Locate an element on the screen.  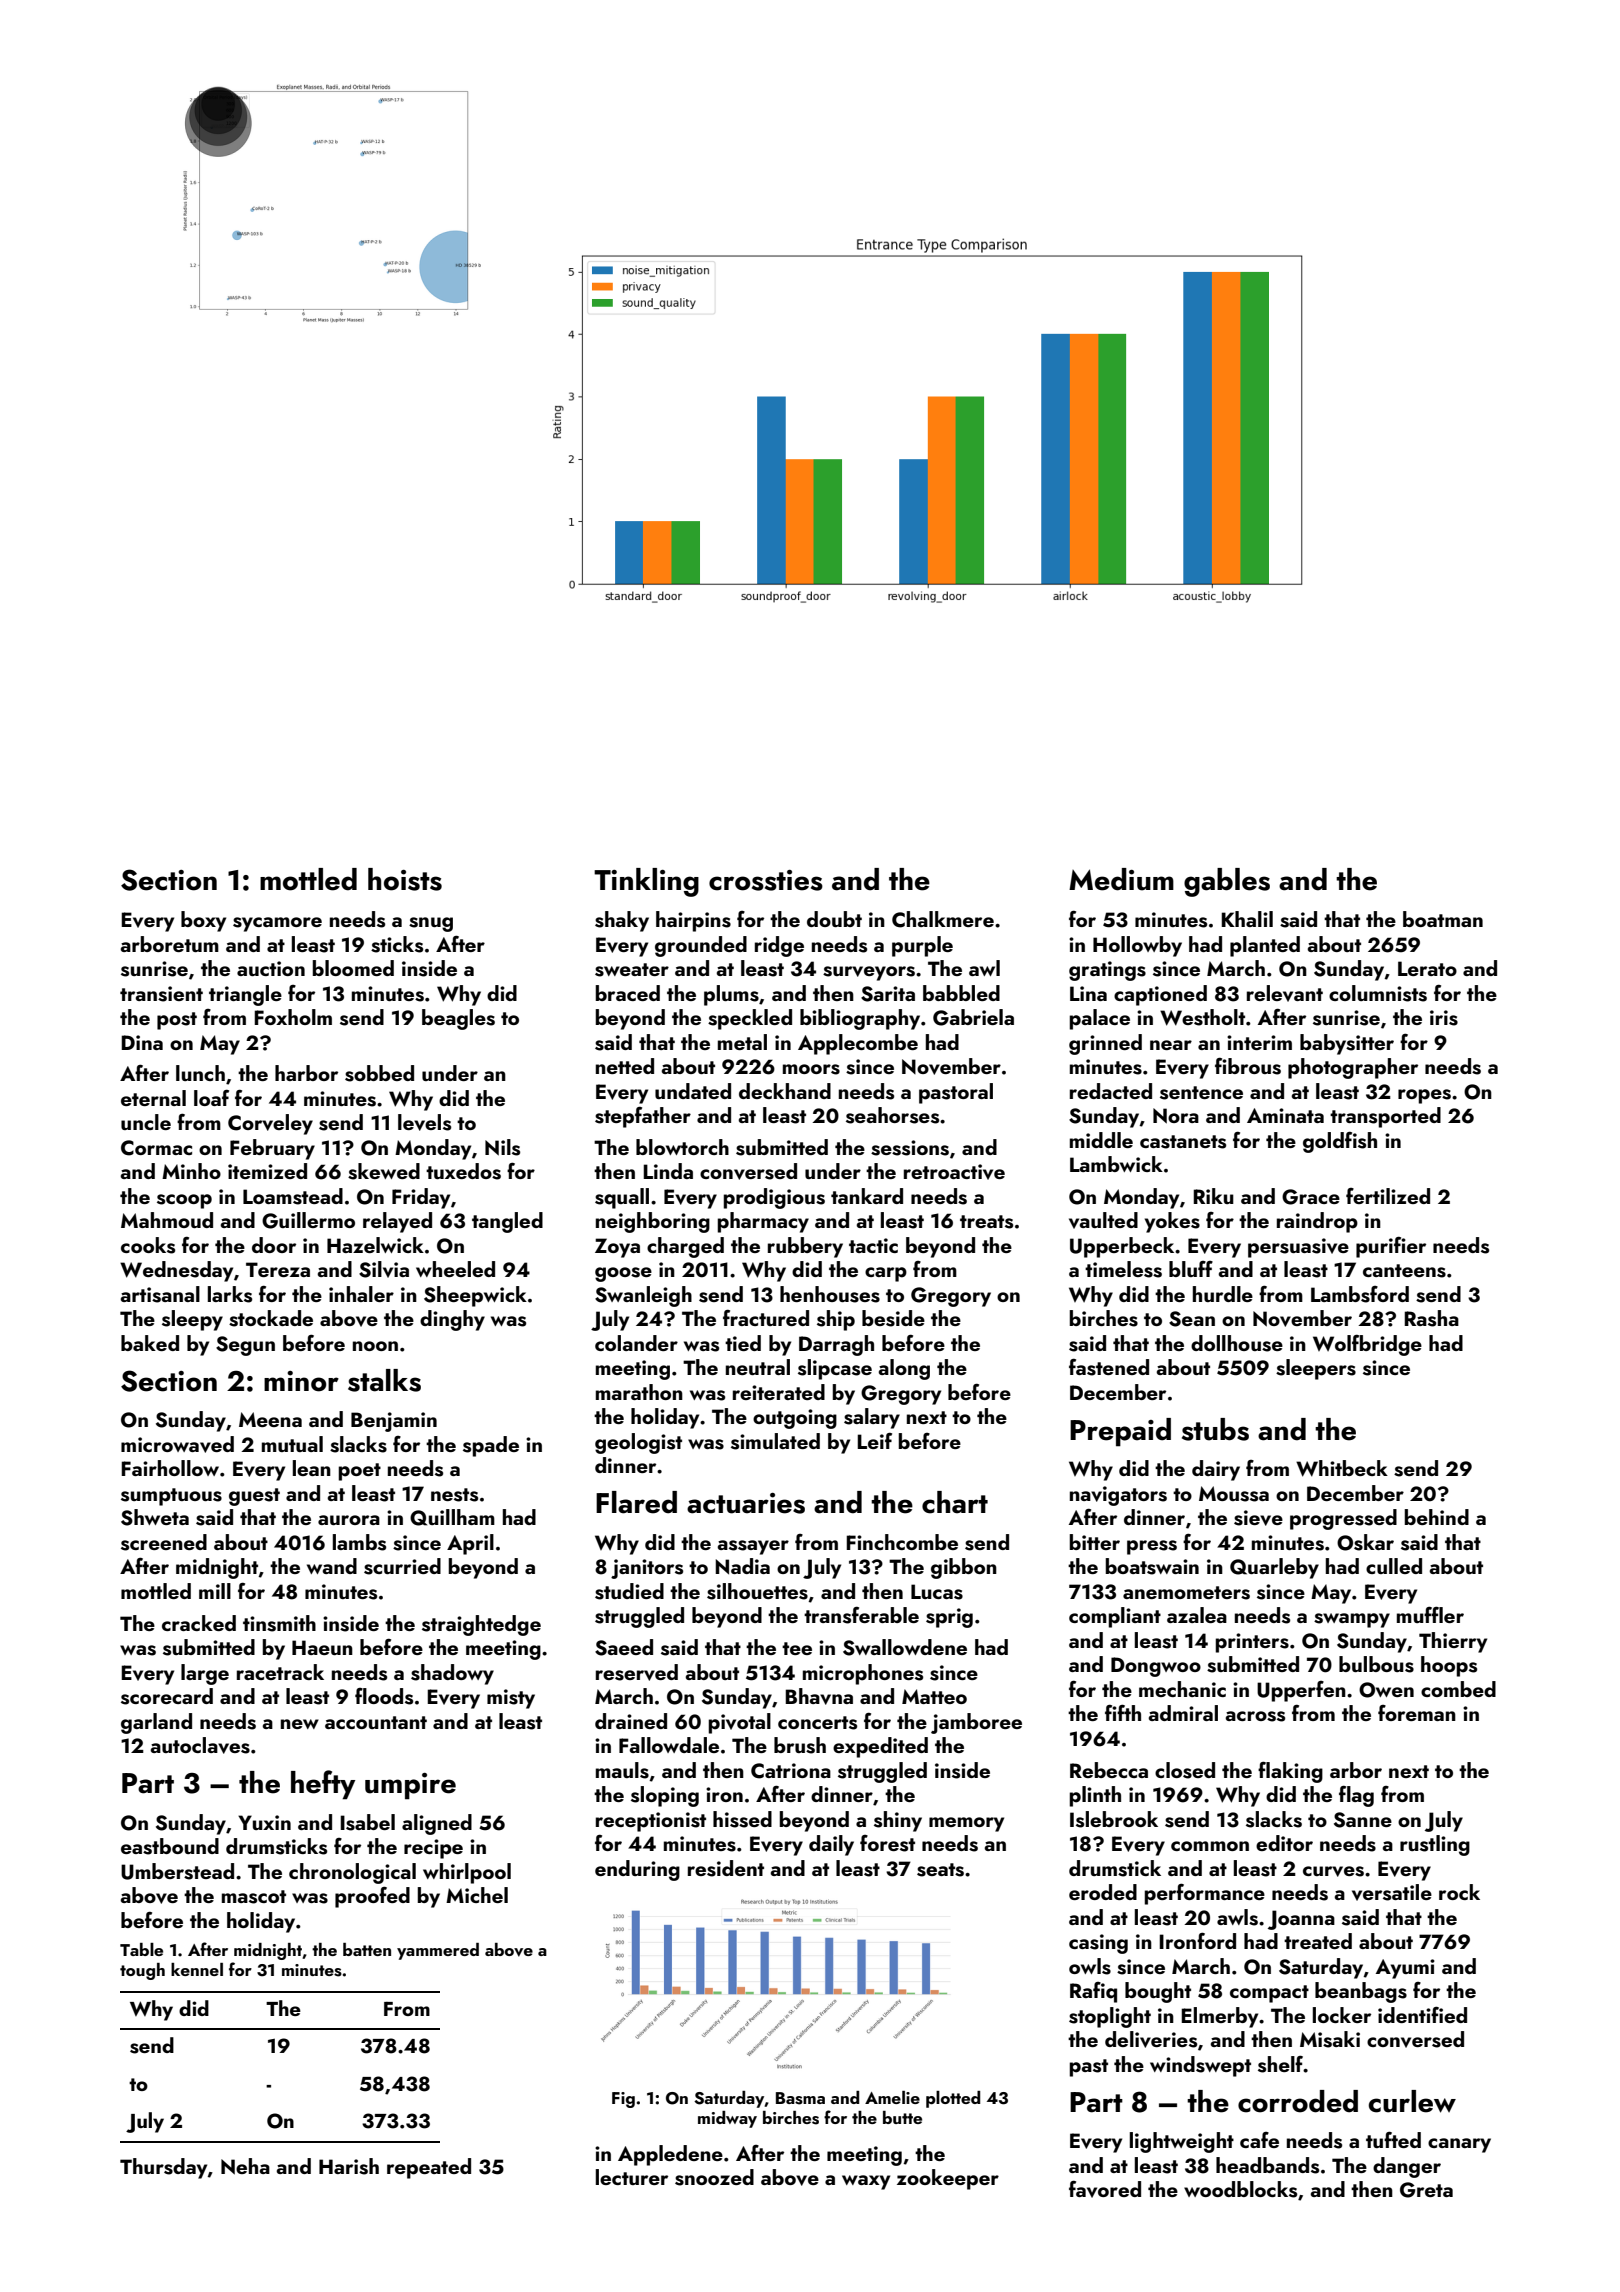
Neha is located at coordinates (245, 2166).
